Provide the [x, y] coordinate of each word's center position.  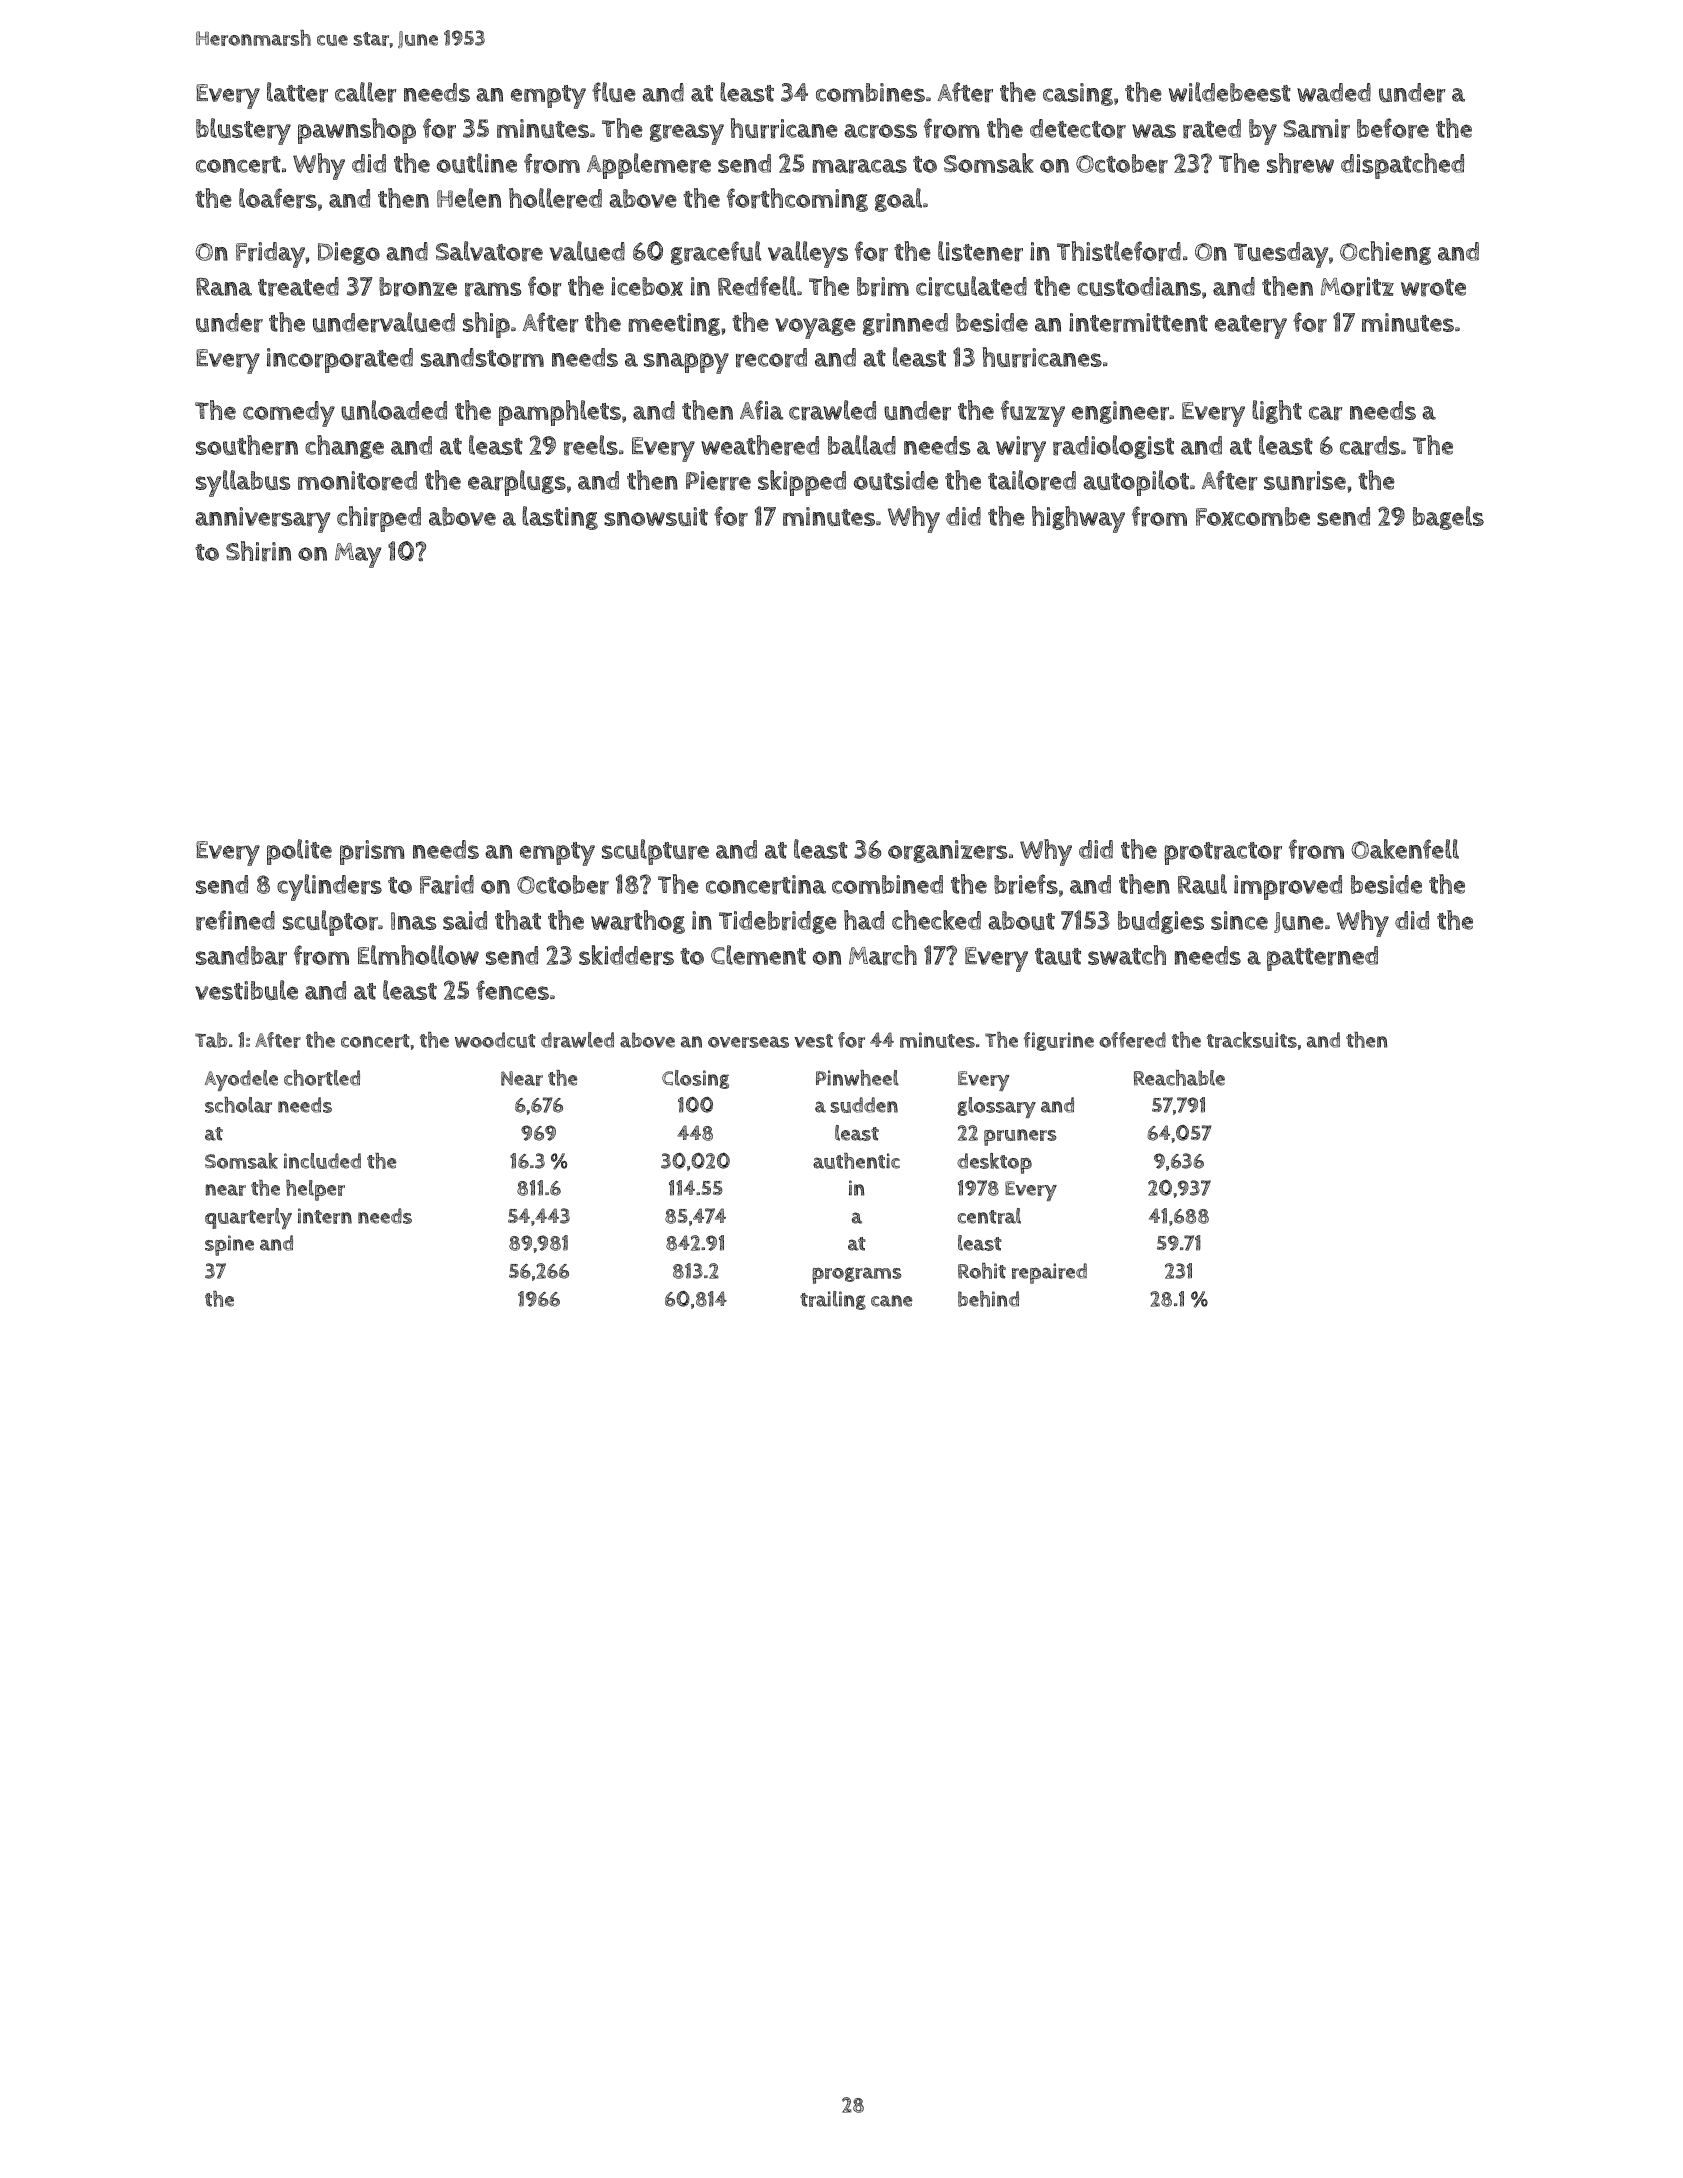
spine [229, 1245]
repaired [1049, 1273]
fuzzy [1033, 413]
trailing [833, 1300]
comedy [289, 414]
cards [1370, 446]
